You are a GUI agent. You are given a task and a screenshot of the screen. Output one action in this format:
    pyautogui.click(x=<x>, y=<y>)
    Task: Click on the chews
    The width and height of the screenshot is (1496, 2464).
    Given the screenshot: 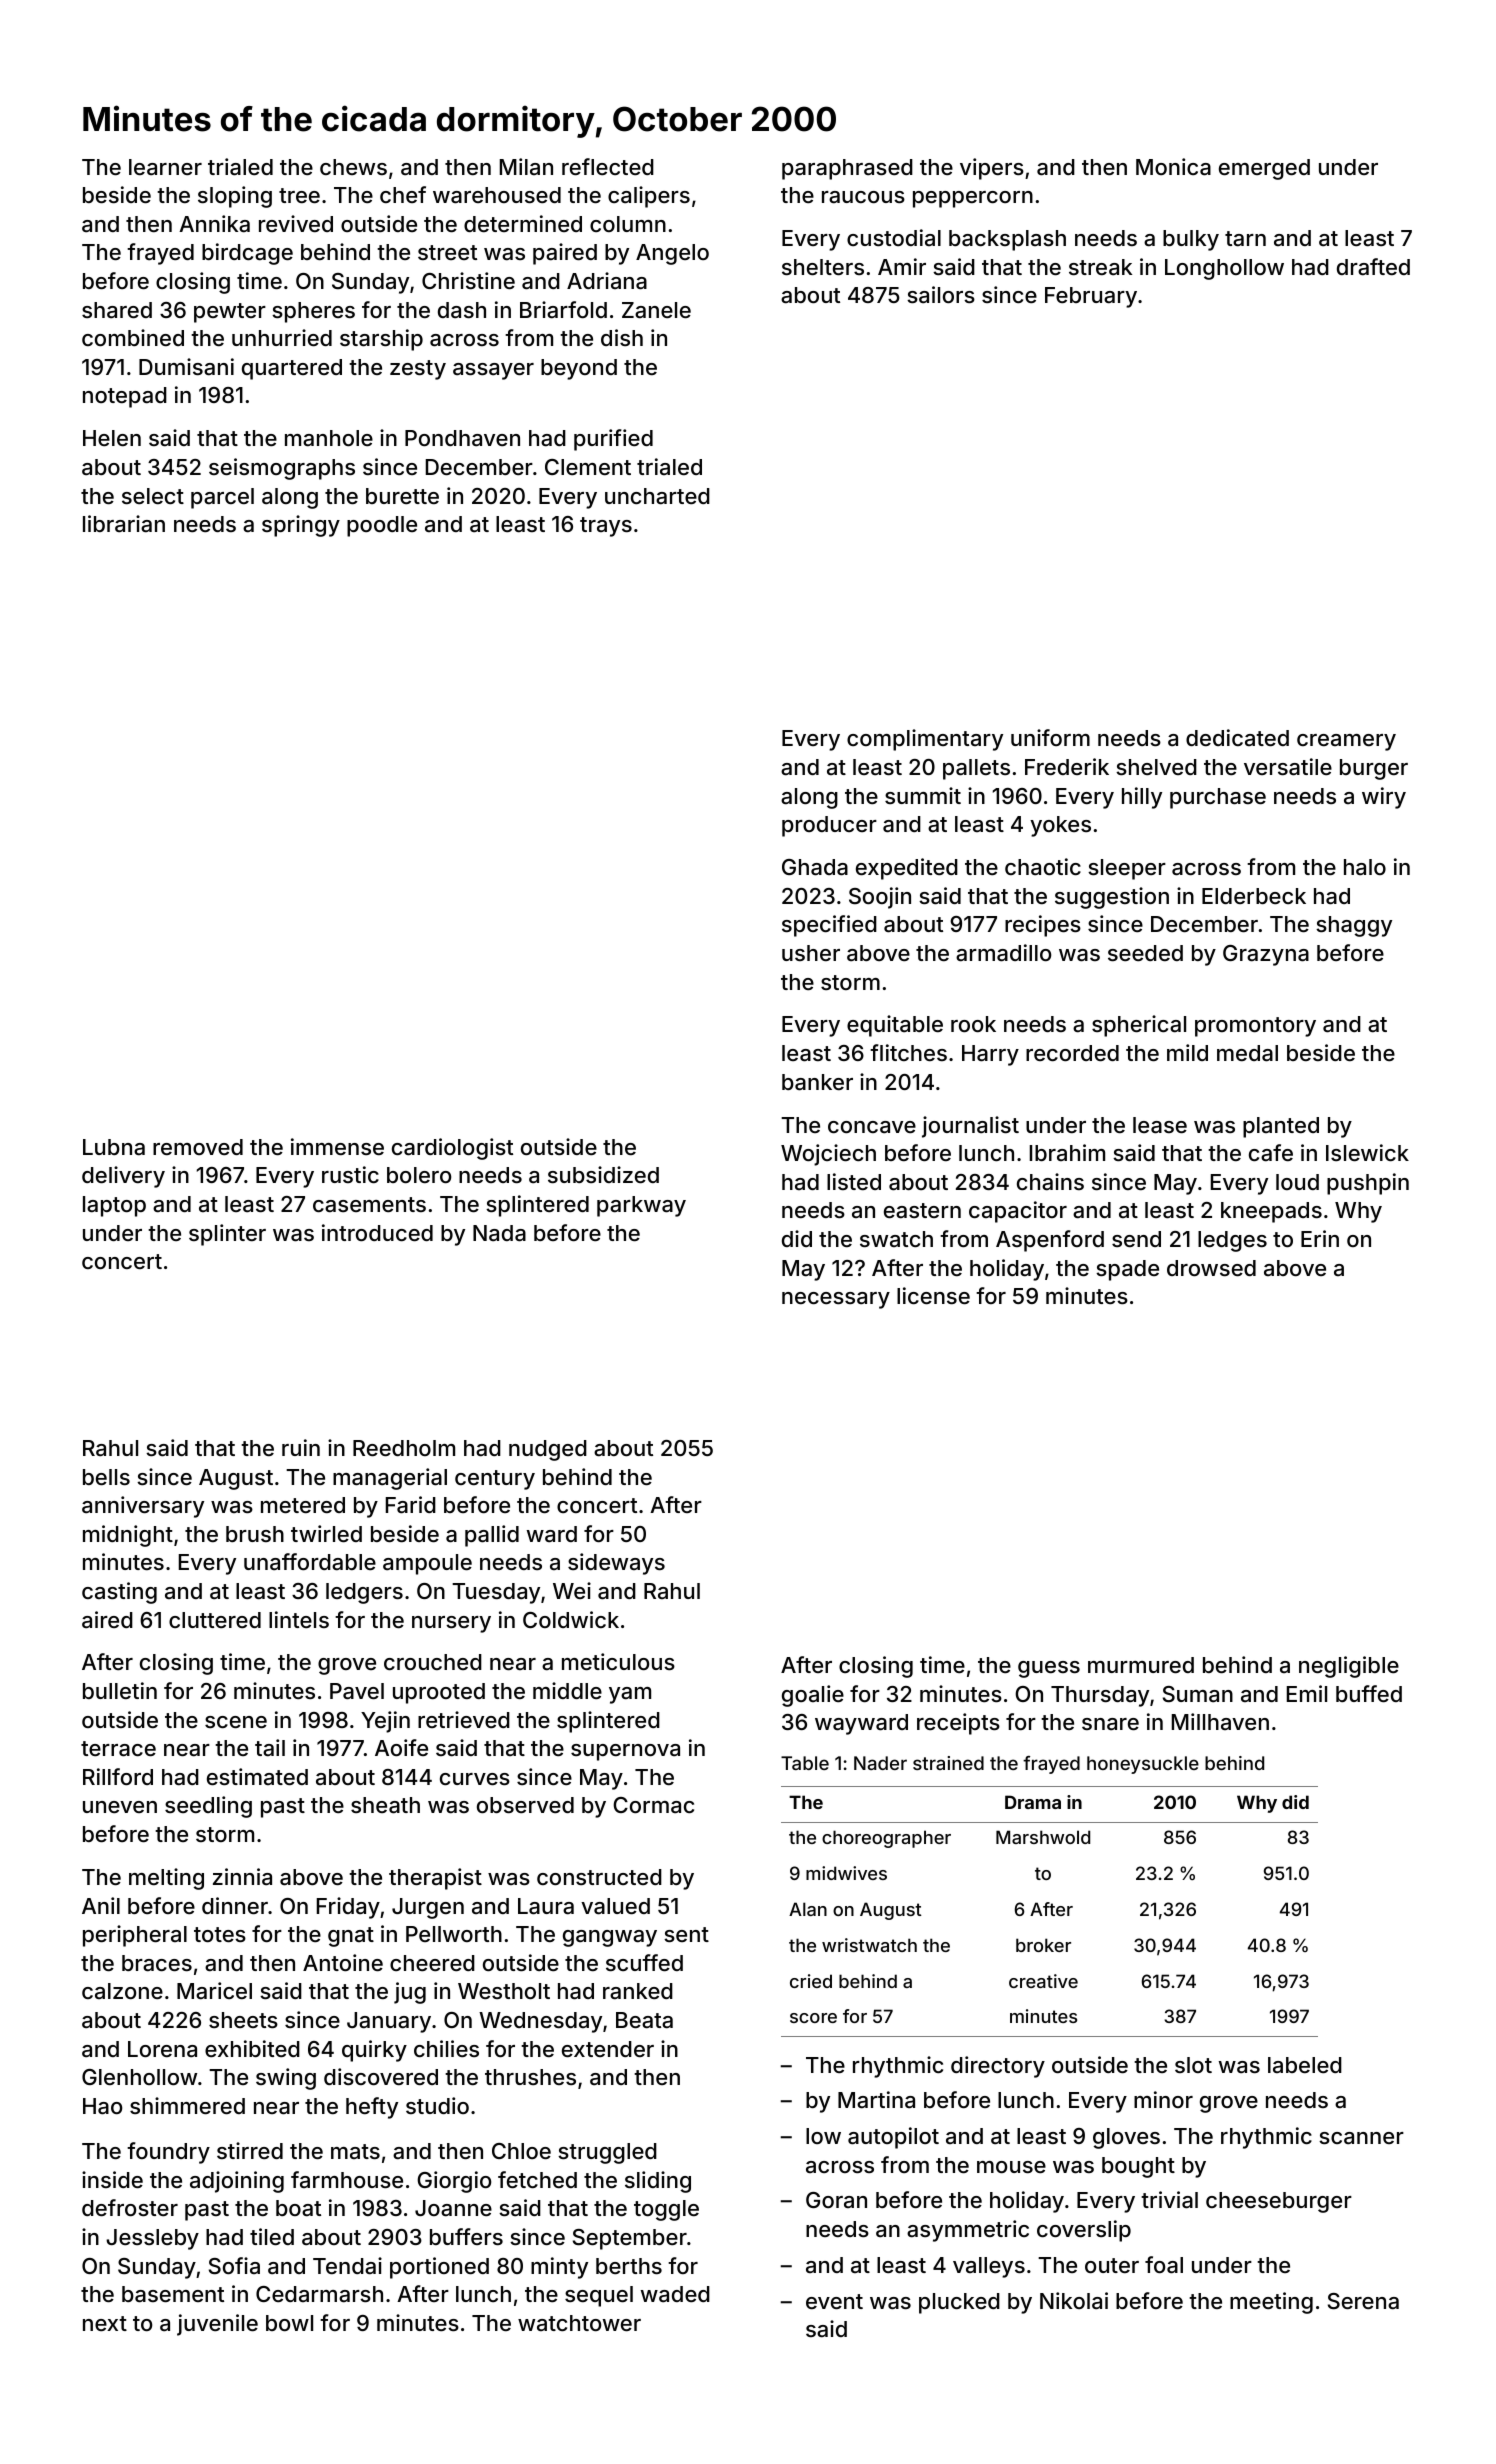 What is the action you would take?
    pyautogui.click(x=353, y=167)
